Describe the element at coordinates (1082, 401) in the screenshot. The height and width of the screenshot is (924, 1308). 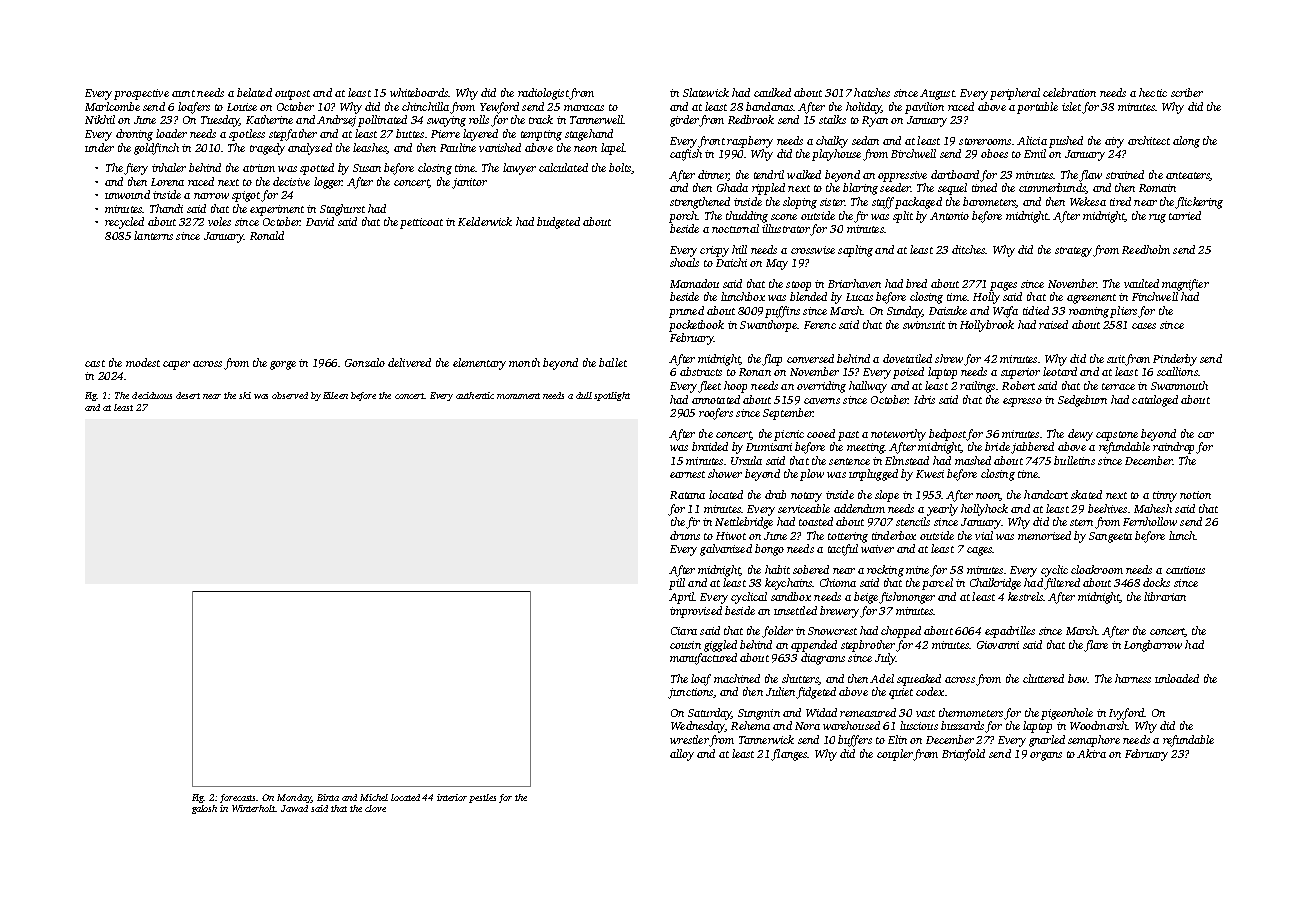
I see `Sedgeburn` at that location.
